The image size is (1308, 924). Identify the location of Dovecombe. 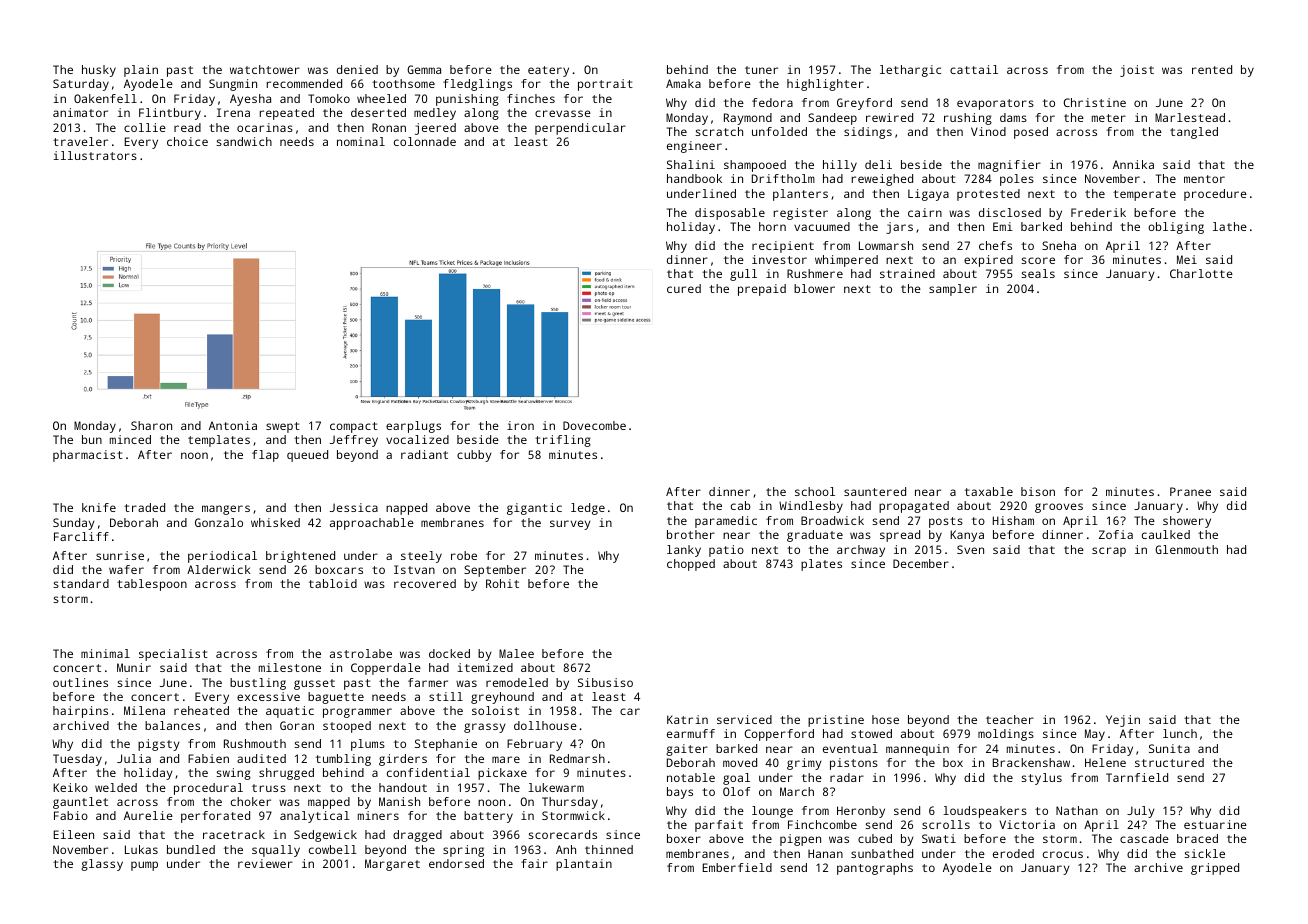
(594, 425).
